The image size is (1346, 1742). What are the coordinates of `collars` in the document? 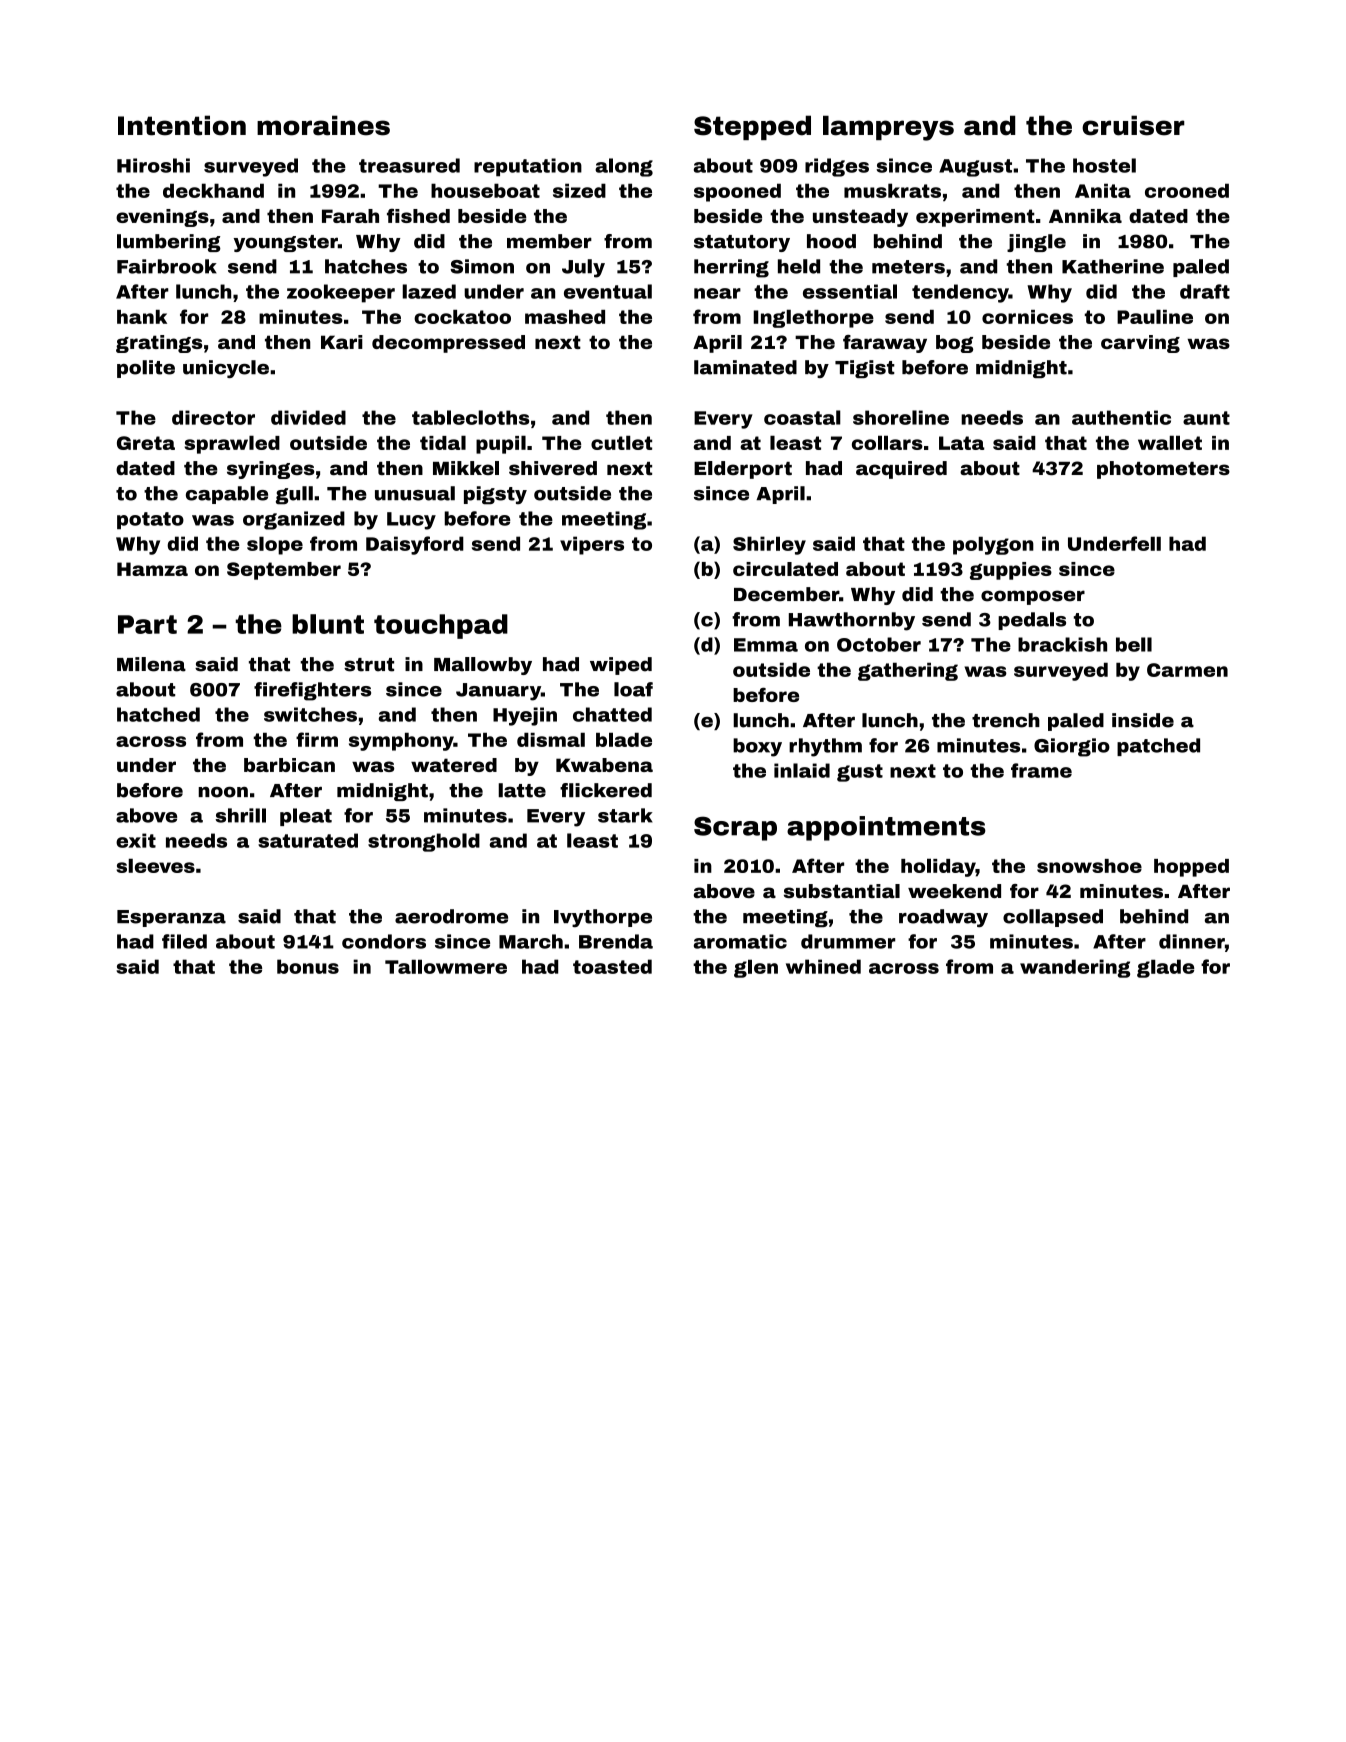 It's located at (887, 442).
